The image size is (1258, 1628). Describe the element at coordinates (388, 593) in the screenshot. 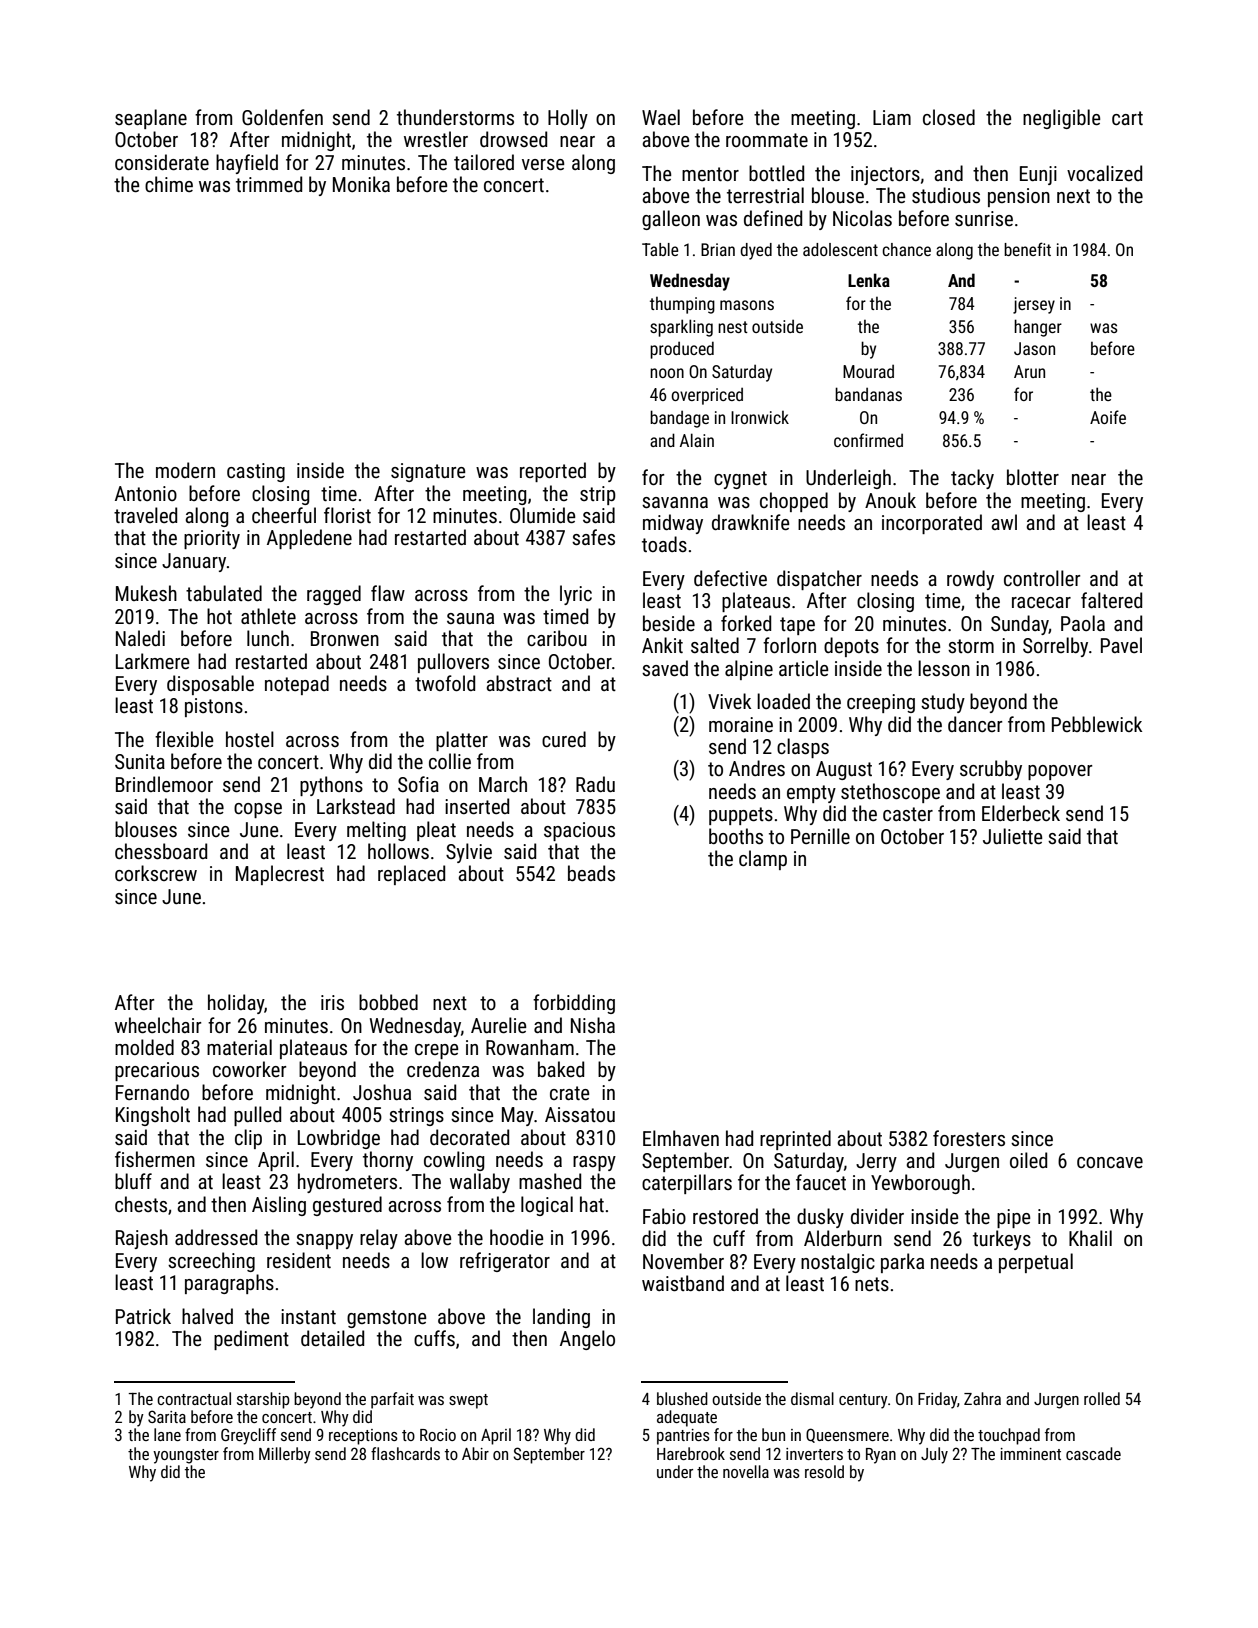

I see `flaw` at that location.
